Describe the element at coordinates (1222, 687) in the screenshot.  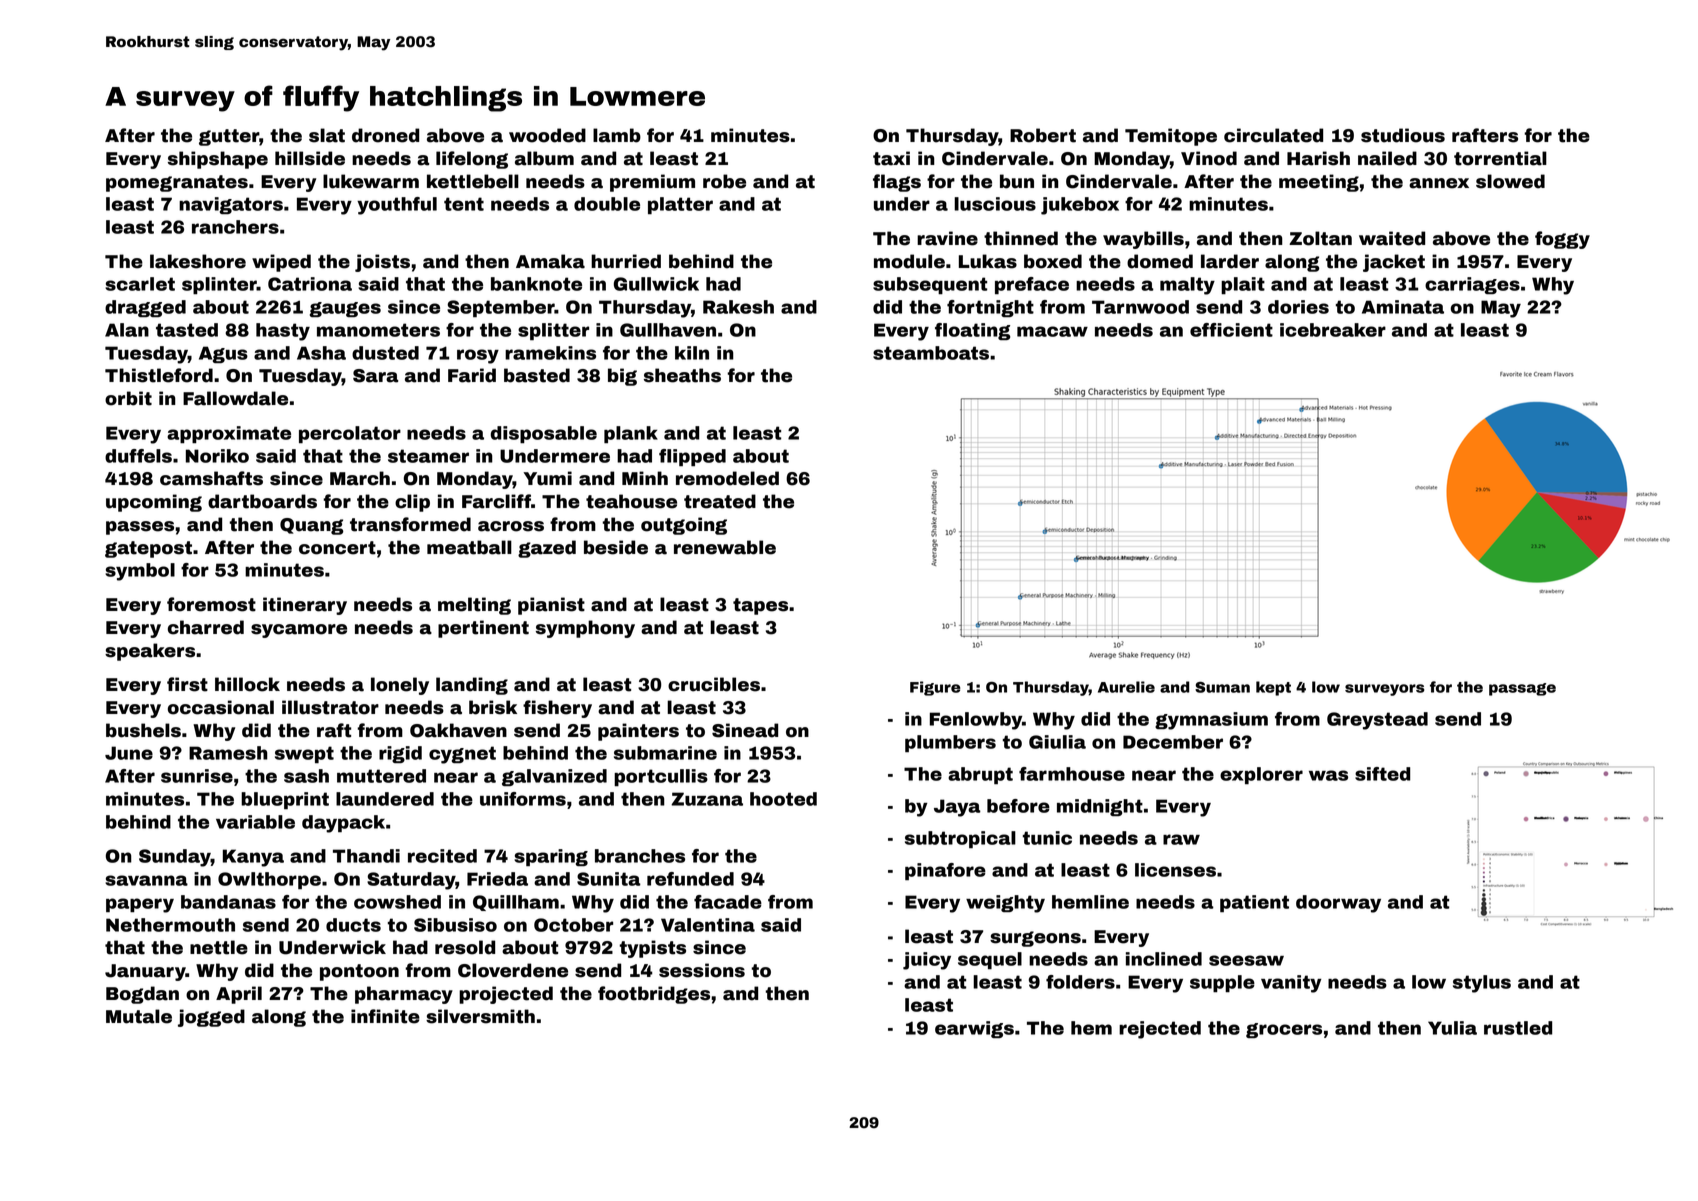
I see `Suman` at that location.
